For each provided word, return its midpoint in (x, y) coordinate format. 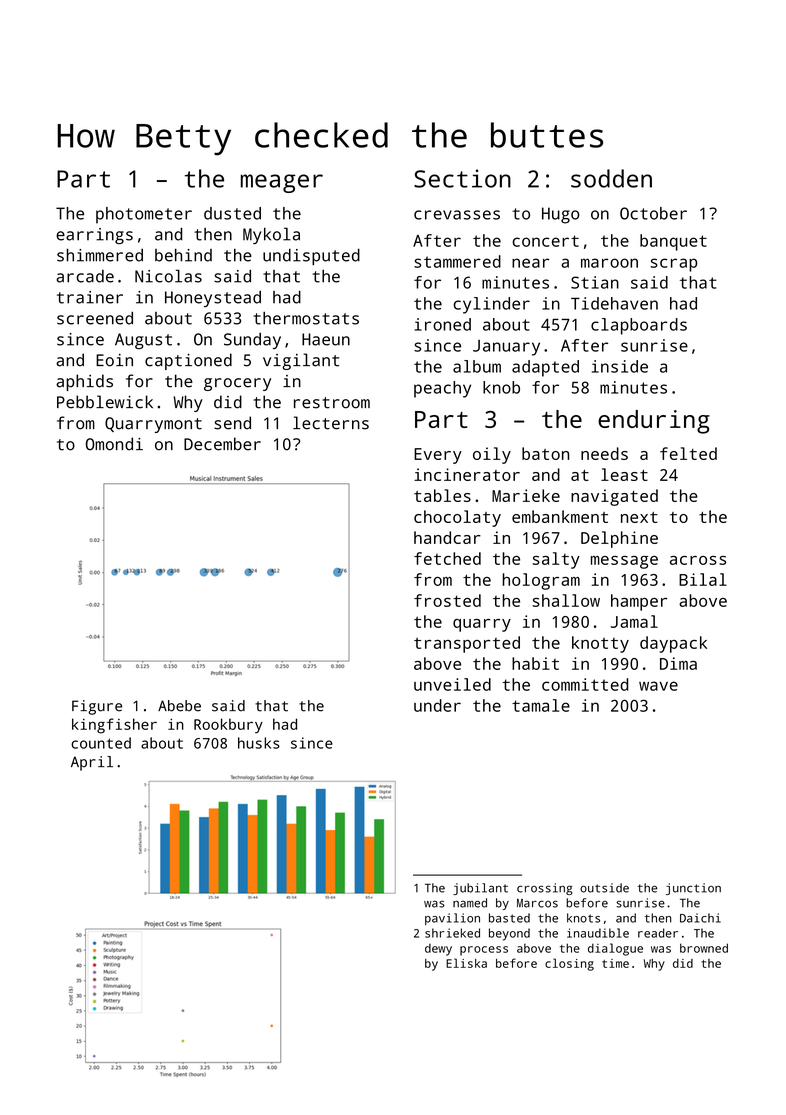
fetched (447, 558)
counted (101, 743)
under (437, 705)
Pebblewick (105, 402)
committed (585, 684)
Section (462, 178)
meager (282, 183)
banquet (673, 242)
